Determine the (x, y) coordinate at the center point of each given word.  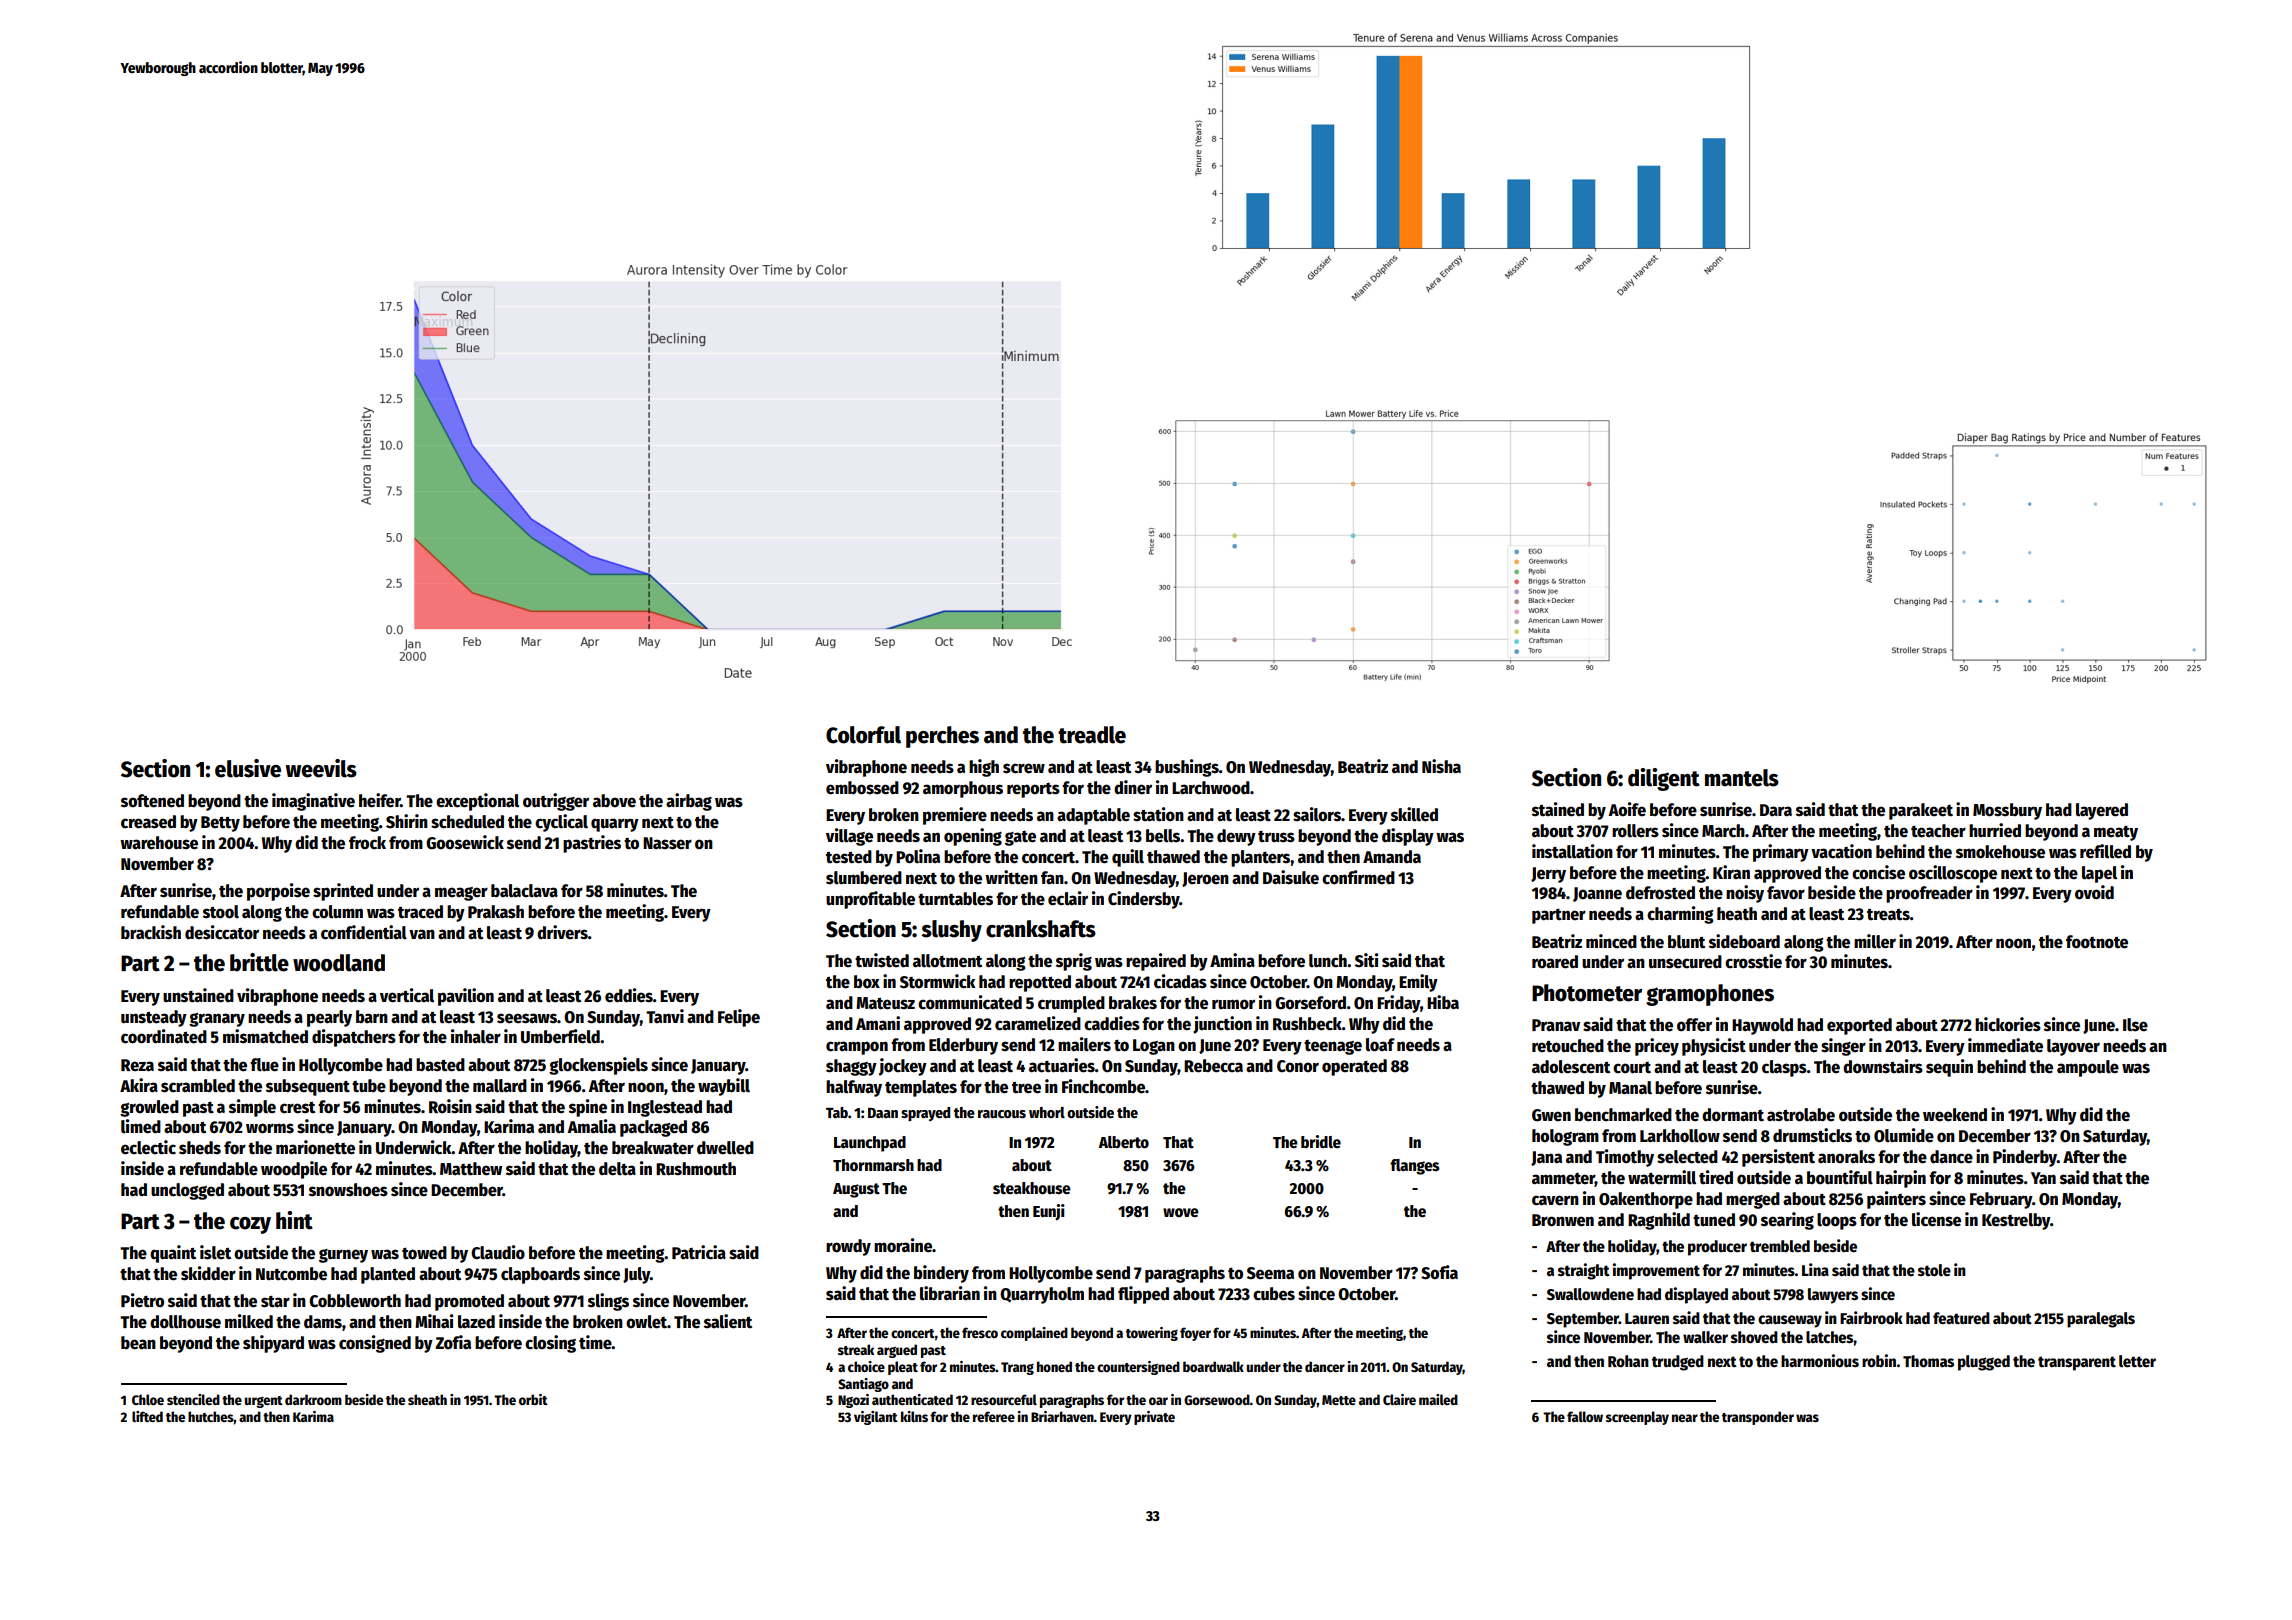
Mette (1339, 1400)
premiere (955, 816)
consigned (375, 1344)
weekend (1955, 1115)
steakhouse (1032, 1188)
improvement (1656, 1271)
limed (141, 1126)
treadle (1092, 735)
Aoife (1627, 809)
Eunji (1049, 1212)
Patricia (699, 1252)
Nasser (667, 843)
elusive (248, 768)
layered (2102, 811)
